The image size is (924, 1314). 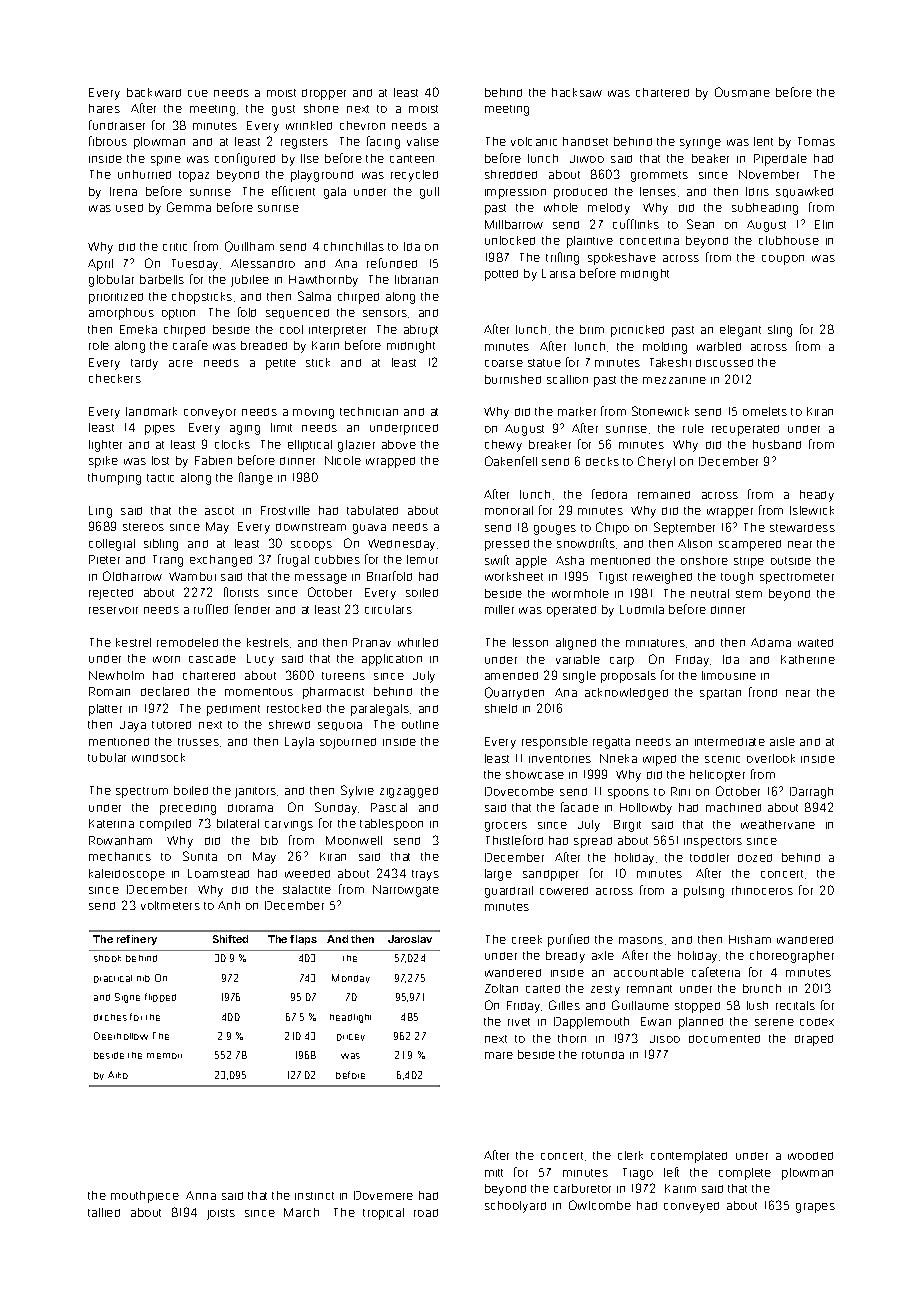 I want to click on tubular, so click(x=107, y=757).
